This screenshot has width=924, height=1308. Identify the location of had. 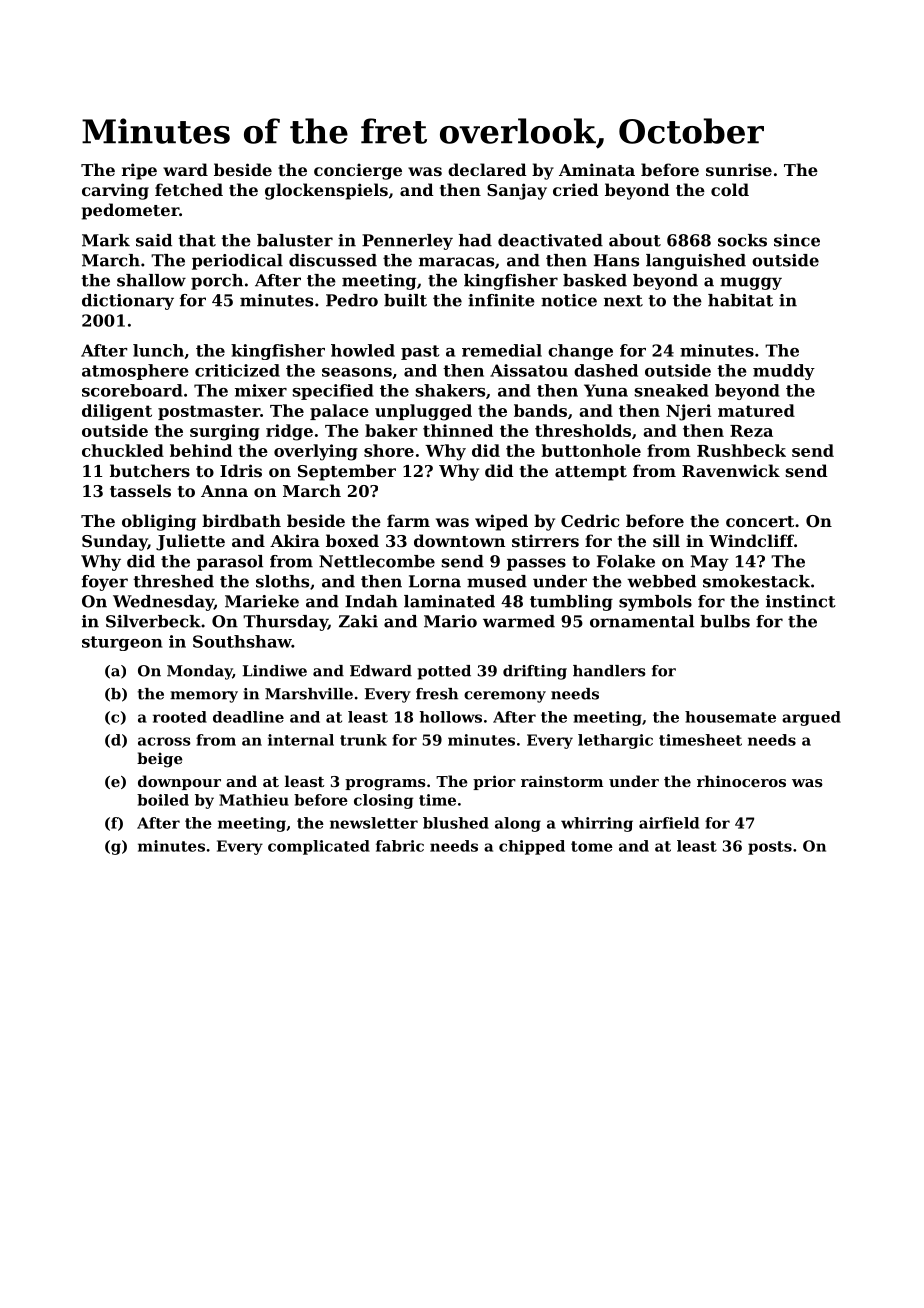
(475, 240).
